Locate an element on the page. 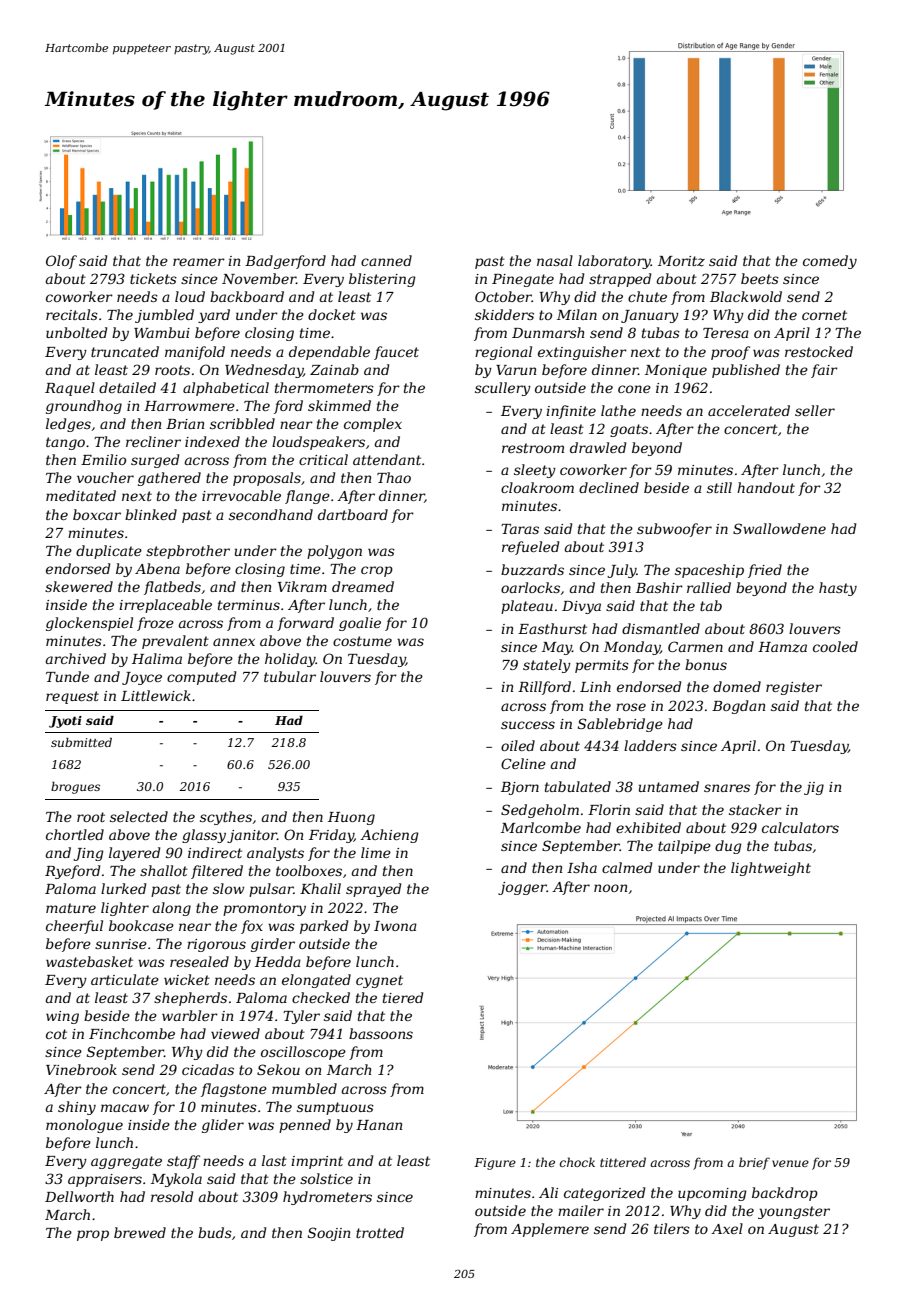 The image size is (908, 1316). restroom is located at coordinates (533, 448).
